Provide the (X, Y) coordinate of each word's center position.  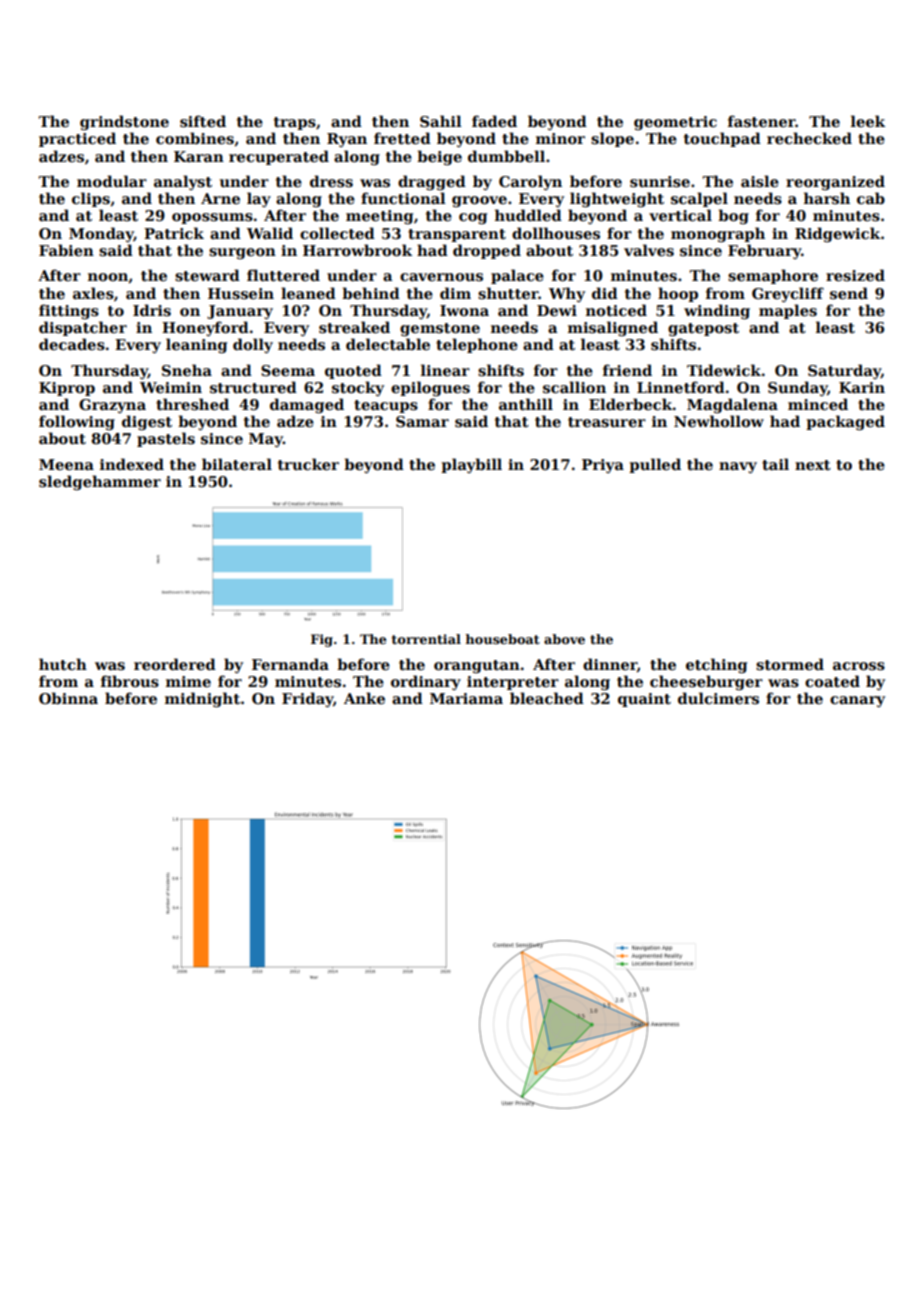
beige (439, 157)
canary (857, 701)
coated (832, 681)
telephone (477, 345)
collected (337, 233)
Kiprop (67, 389)
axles (93, 293)
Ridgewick (837, 234)
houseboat (502, 639)
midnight (202, 699)
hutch (63, 664)
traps (295, 123)
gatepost (703, 329)
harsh (827, 198)
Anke (364, 698)
